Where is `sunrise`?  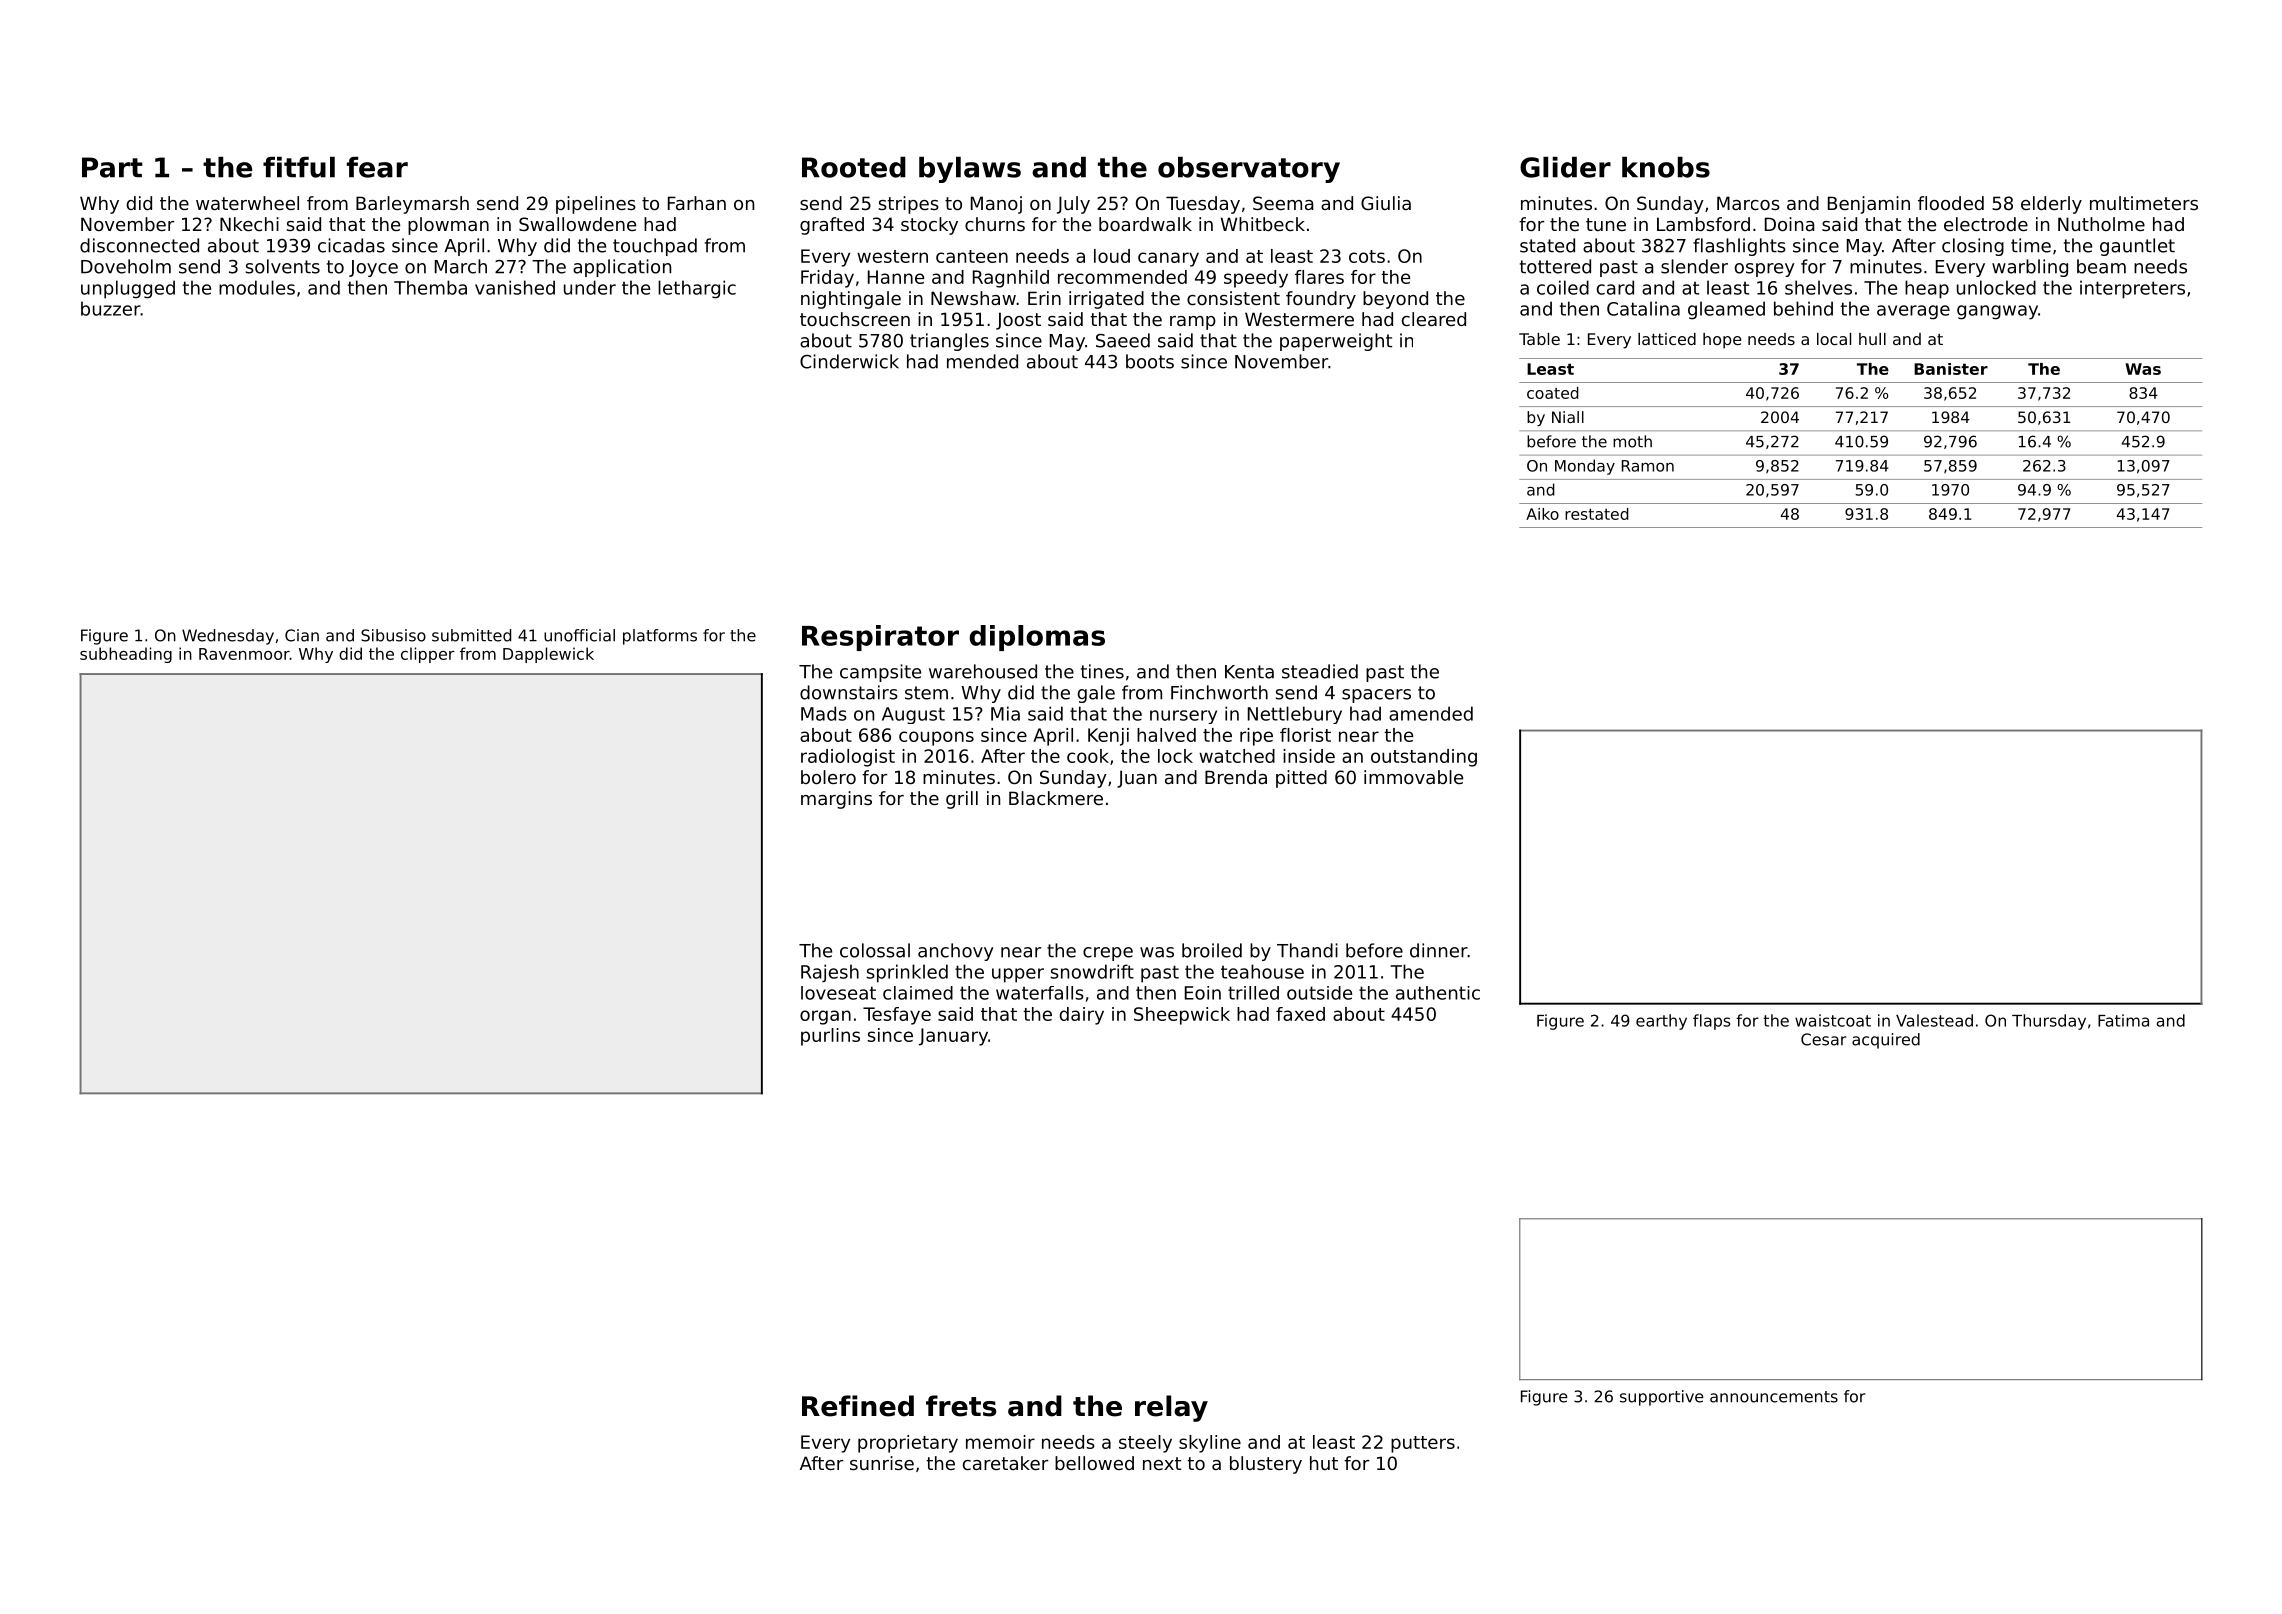 sunrise is located at coordinates (882, 1463).
